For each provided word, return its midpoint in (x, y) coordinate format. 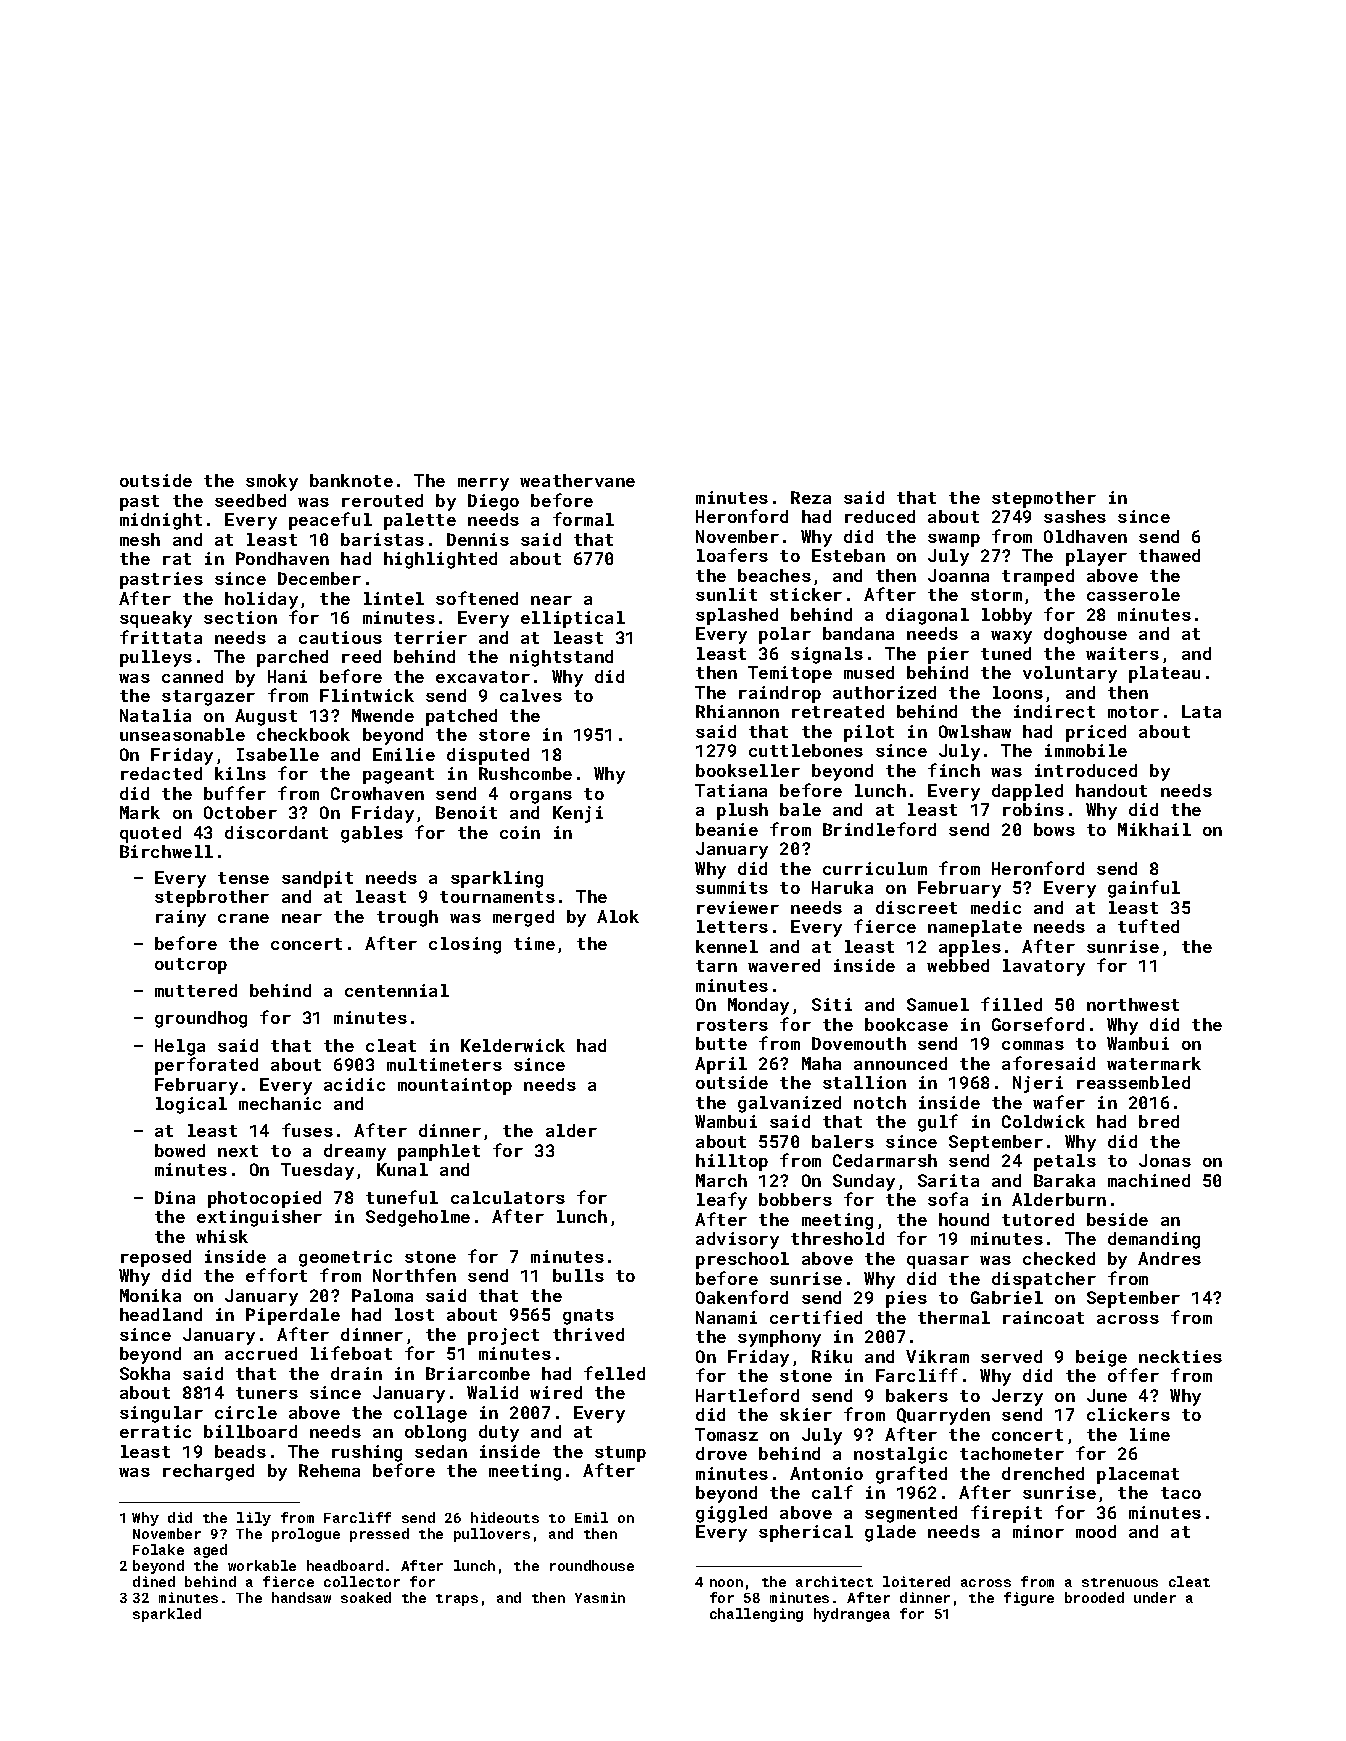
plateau (1164, 674)
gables (372, 834)
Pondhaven (282, 558)
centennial (397, 990)
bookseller (748, 770)
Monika (150, 1295)
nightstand (561, 658)
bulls (578, 1275)
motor (1133, 712)
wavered (784, 965)
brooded (1094, 1597)
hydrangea (852, 1615)
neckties (1180, 1356)
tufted (1148, 926)
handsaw (301, 1597)
